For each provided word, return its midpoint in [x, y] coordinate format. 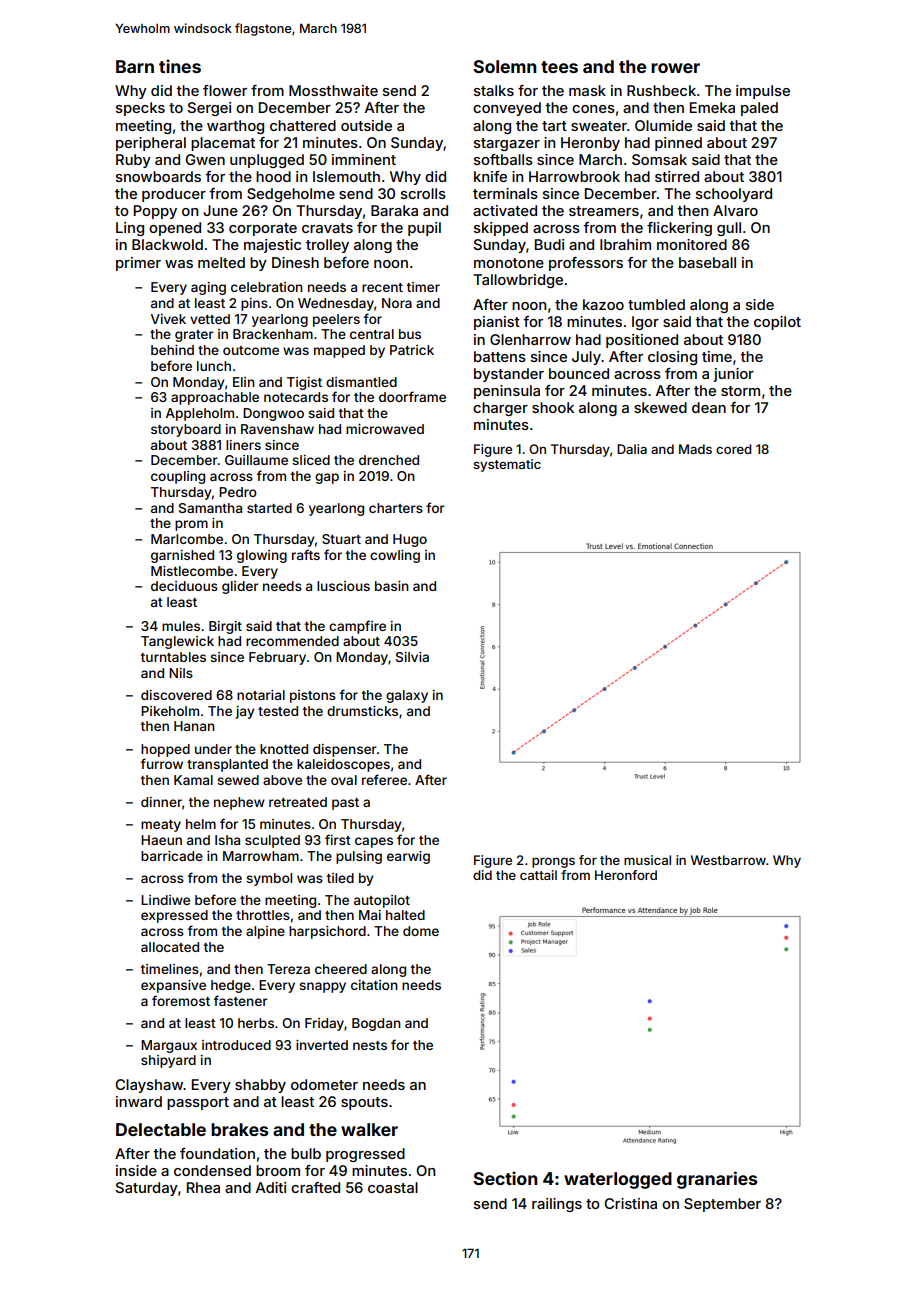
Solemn [505, 66]
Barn [135, 66]
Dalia [632, 449]
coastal [393, 1187]
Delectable [161, 1129]
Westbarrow [728, 860]
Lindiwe [165, 900]
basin [392, 586]
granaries [717, 1180]
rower [675, 68]
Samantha [210, 508]
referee [384, 779]
